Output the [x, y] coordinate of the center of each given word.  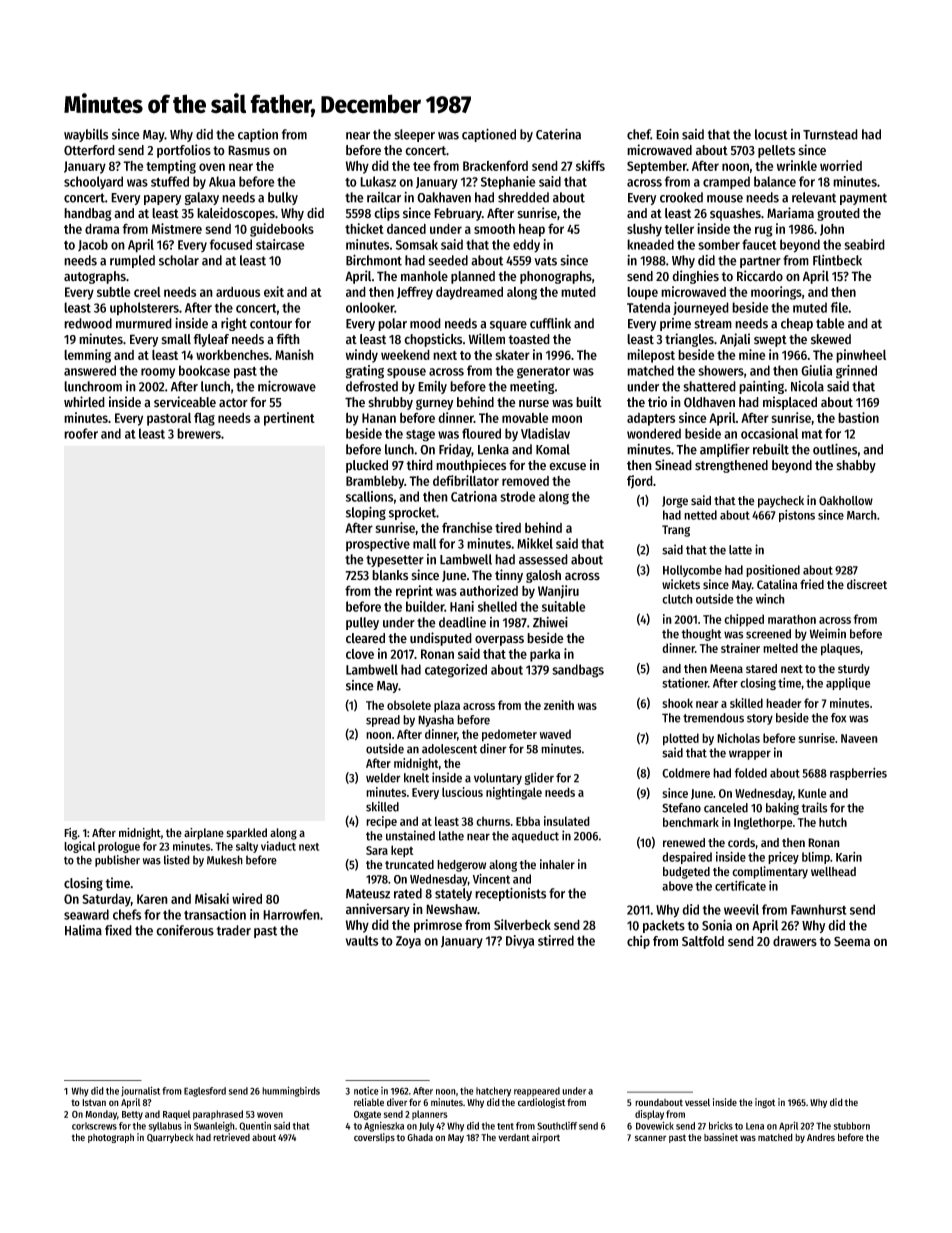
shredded [523, 197]
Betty [132, 1115]
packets [664, 926]
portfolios [184, 151]
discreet [867, 584]
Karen [152, 899]
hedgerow [461, 866]
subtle [113, 291]
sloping [366, 513]
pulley [362, 623]
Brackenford [495, 165]
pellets [776, 151]
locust [771, 134]
